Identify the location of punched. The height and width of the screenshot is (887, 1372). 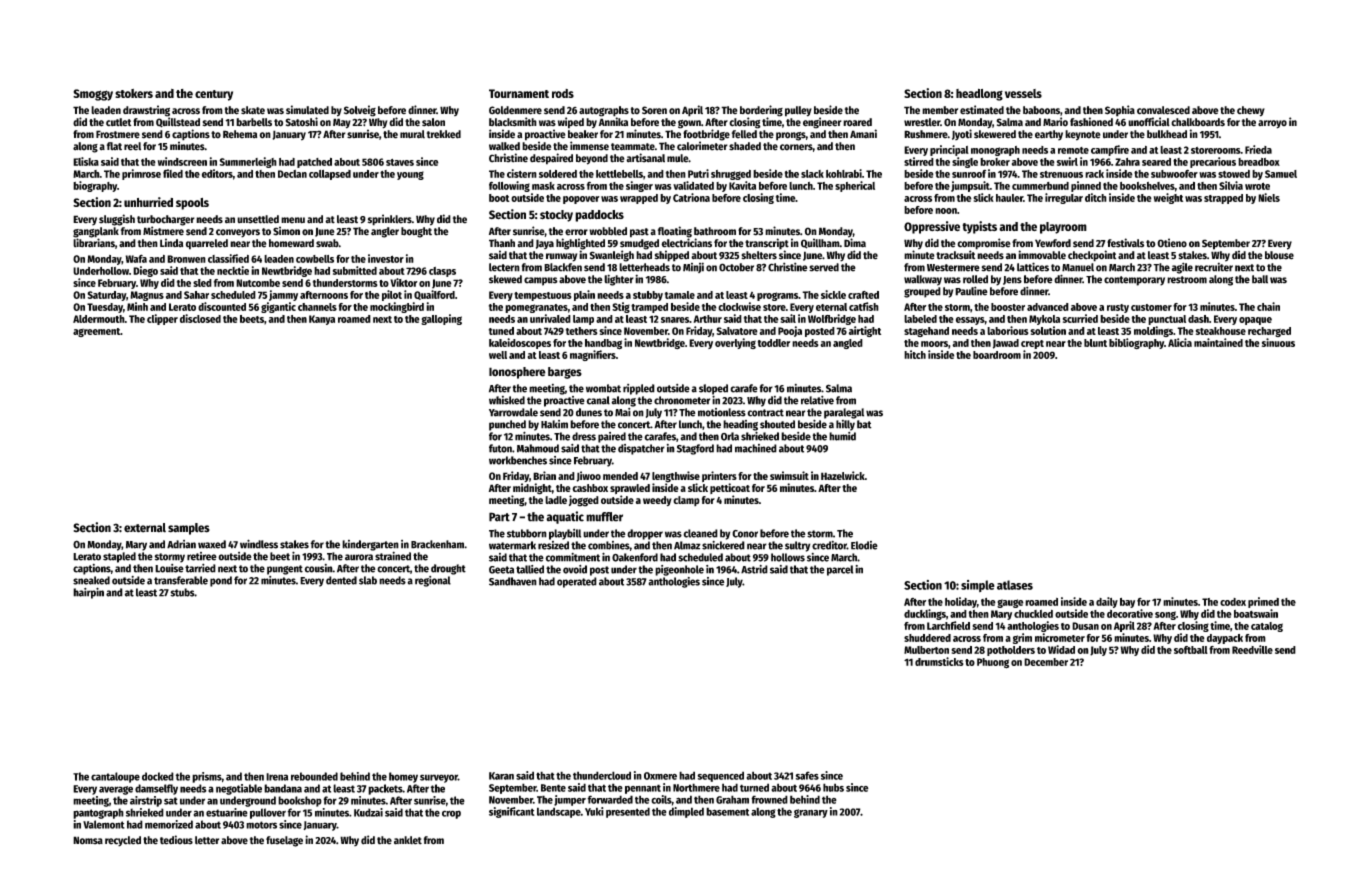
(507, 425).
